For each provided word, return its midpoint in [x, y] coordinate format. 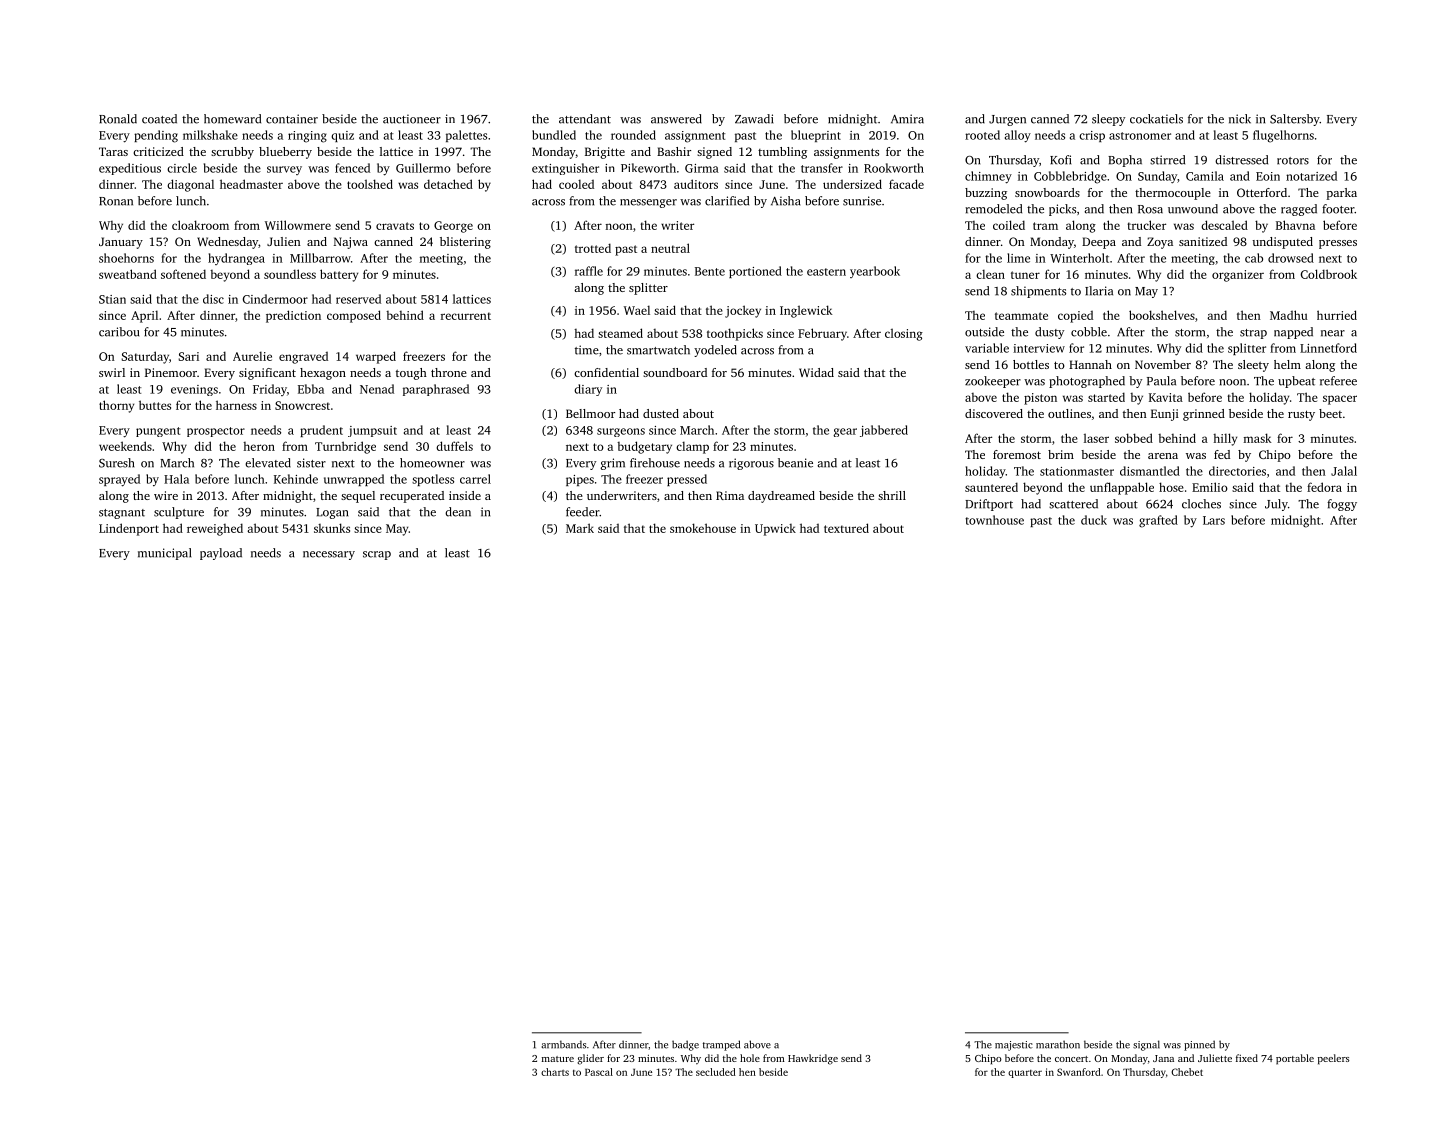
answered [676, 119]
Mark [580, 528]
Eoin [1268, 176]
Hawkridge [813, 1059]
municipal [164, 554]
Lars [1214, 520]
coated [159, 119]
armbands [563, 1044]
